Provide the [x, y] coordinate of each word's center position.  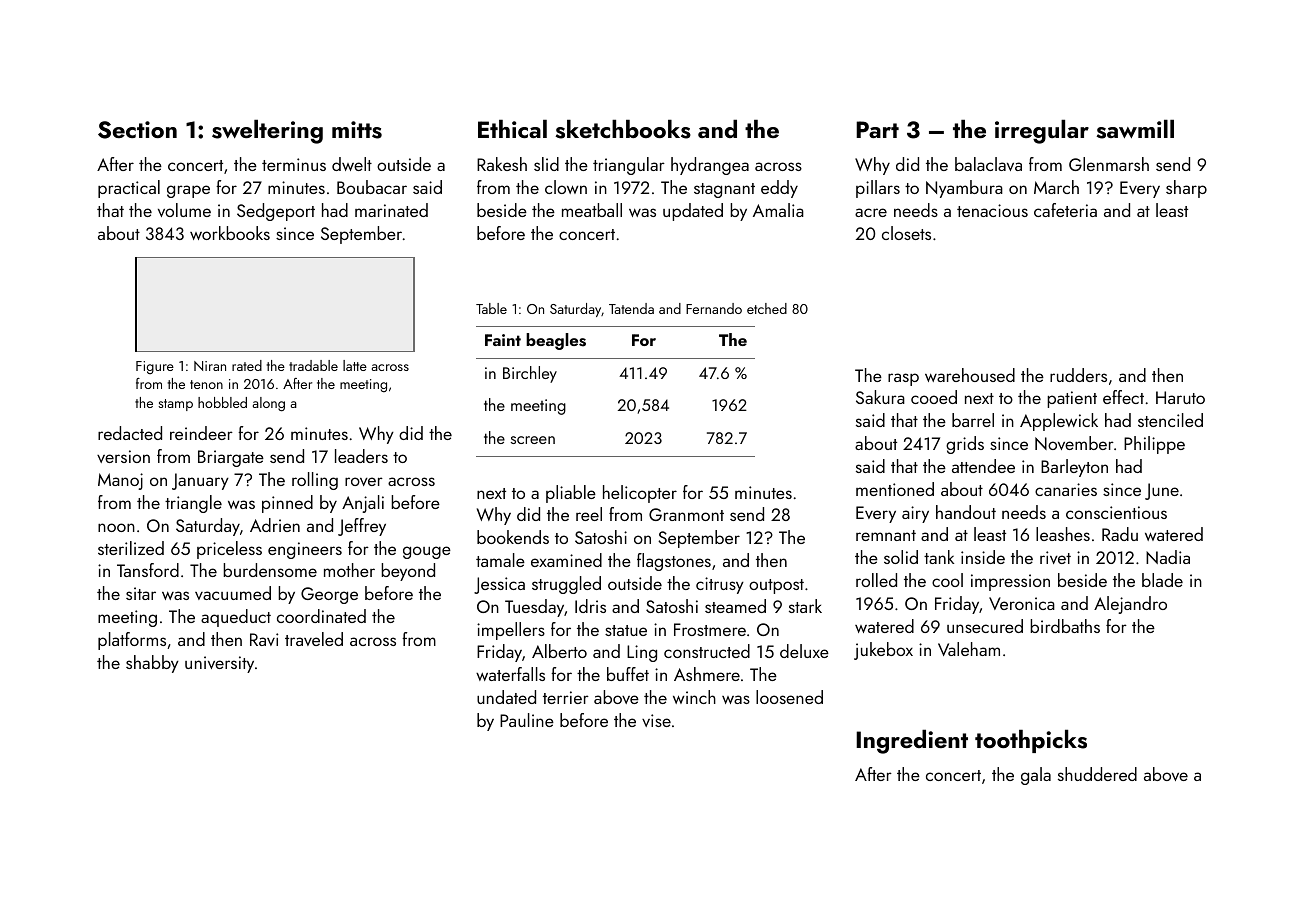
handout [966, 512]
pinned [287, 504]
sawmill [1135, 129]
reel [589, 514]
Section [137, 130]
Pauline [527, 720]
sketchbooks [623, 129]
